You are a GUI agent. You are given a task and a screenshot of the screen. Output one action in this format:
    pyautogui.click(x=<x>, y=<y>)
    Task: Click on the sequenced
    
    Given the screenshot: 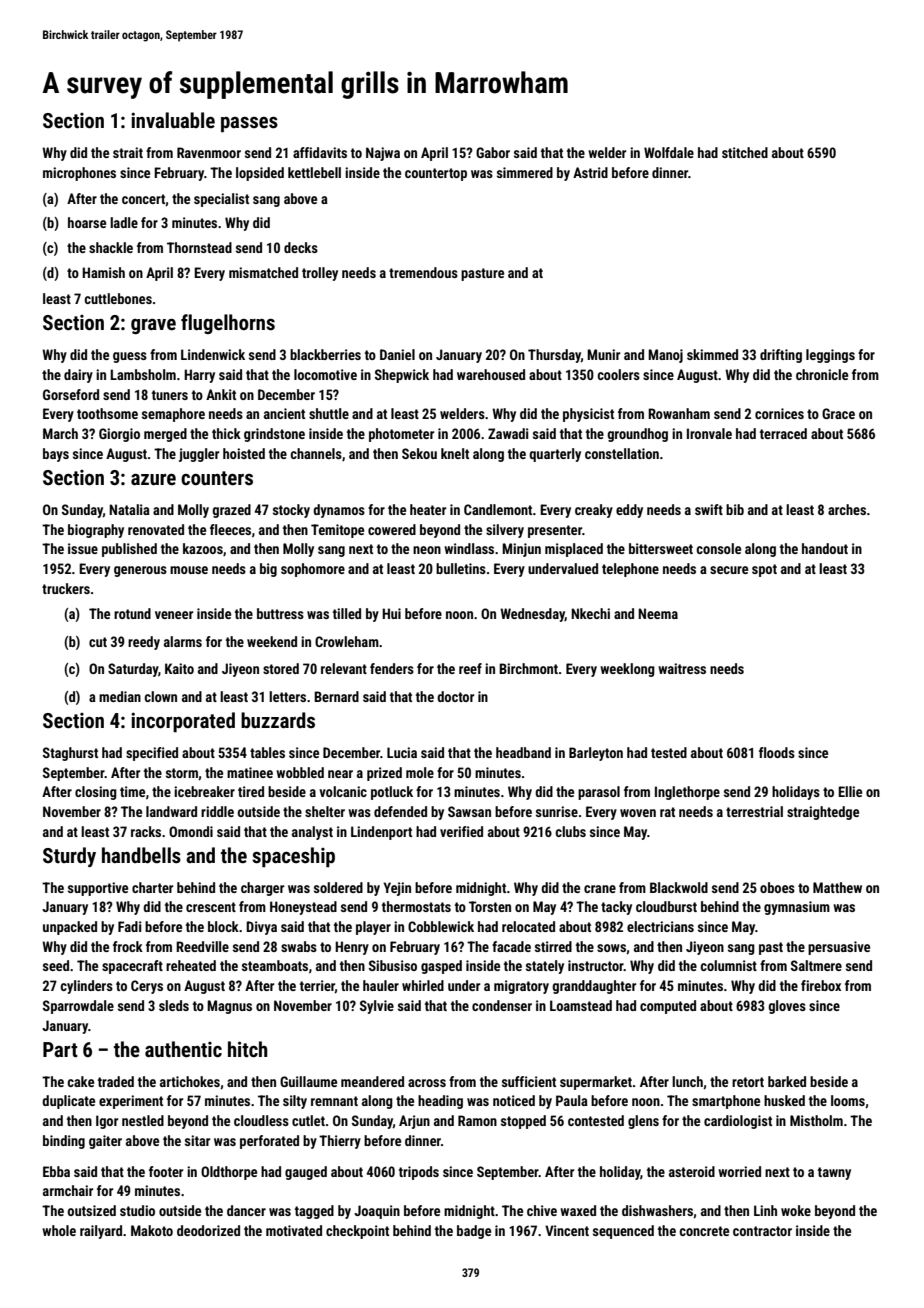 What is the action you would take?
    pyautogui.click(x=623, y=1232)
